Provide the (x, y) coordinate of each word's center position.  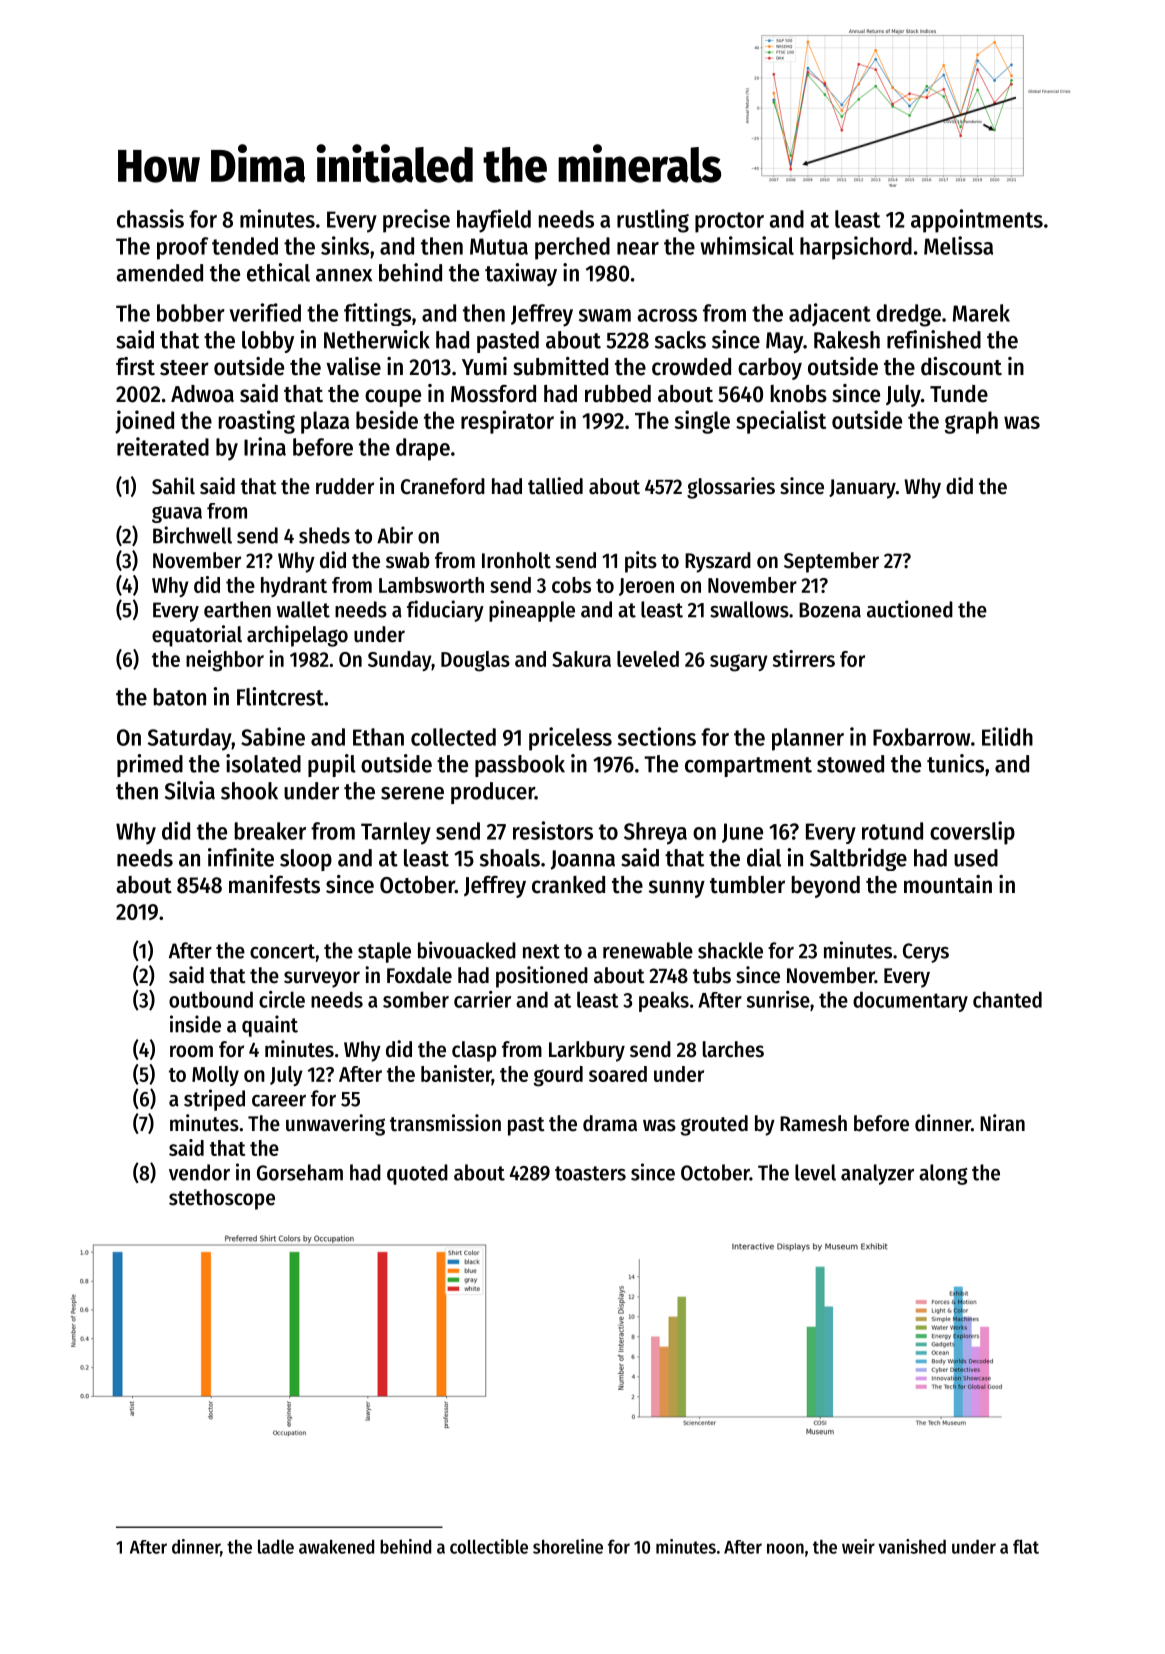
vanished (912, 1546)
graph (971, 422)
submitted (560, 366)
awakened (336, 1546)
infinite (241, 857)
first (135, 366)
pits (641, 562)
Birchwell (192, 535)
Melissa (958, 245)
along (943, 1174)
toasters (590, 1173)
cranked (568, 885)
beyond (826, 887)
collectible (489, 1546)
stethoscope (222, 1199)
